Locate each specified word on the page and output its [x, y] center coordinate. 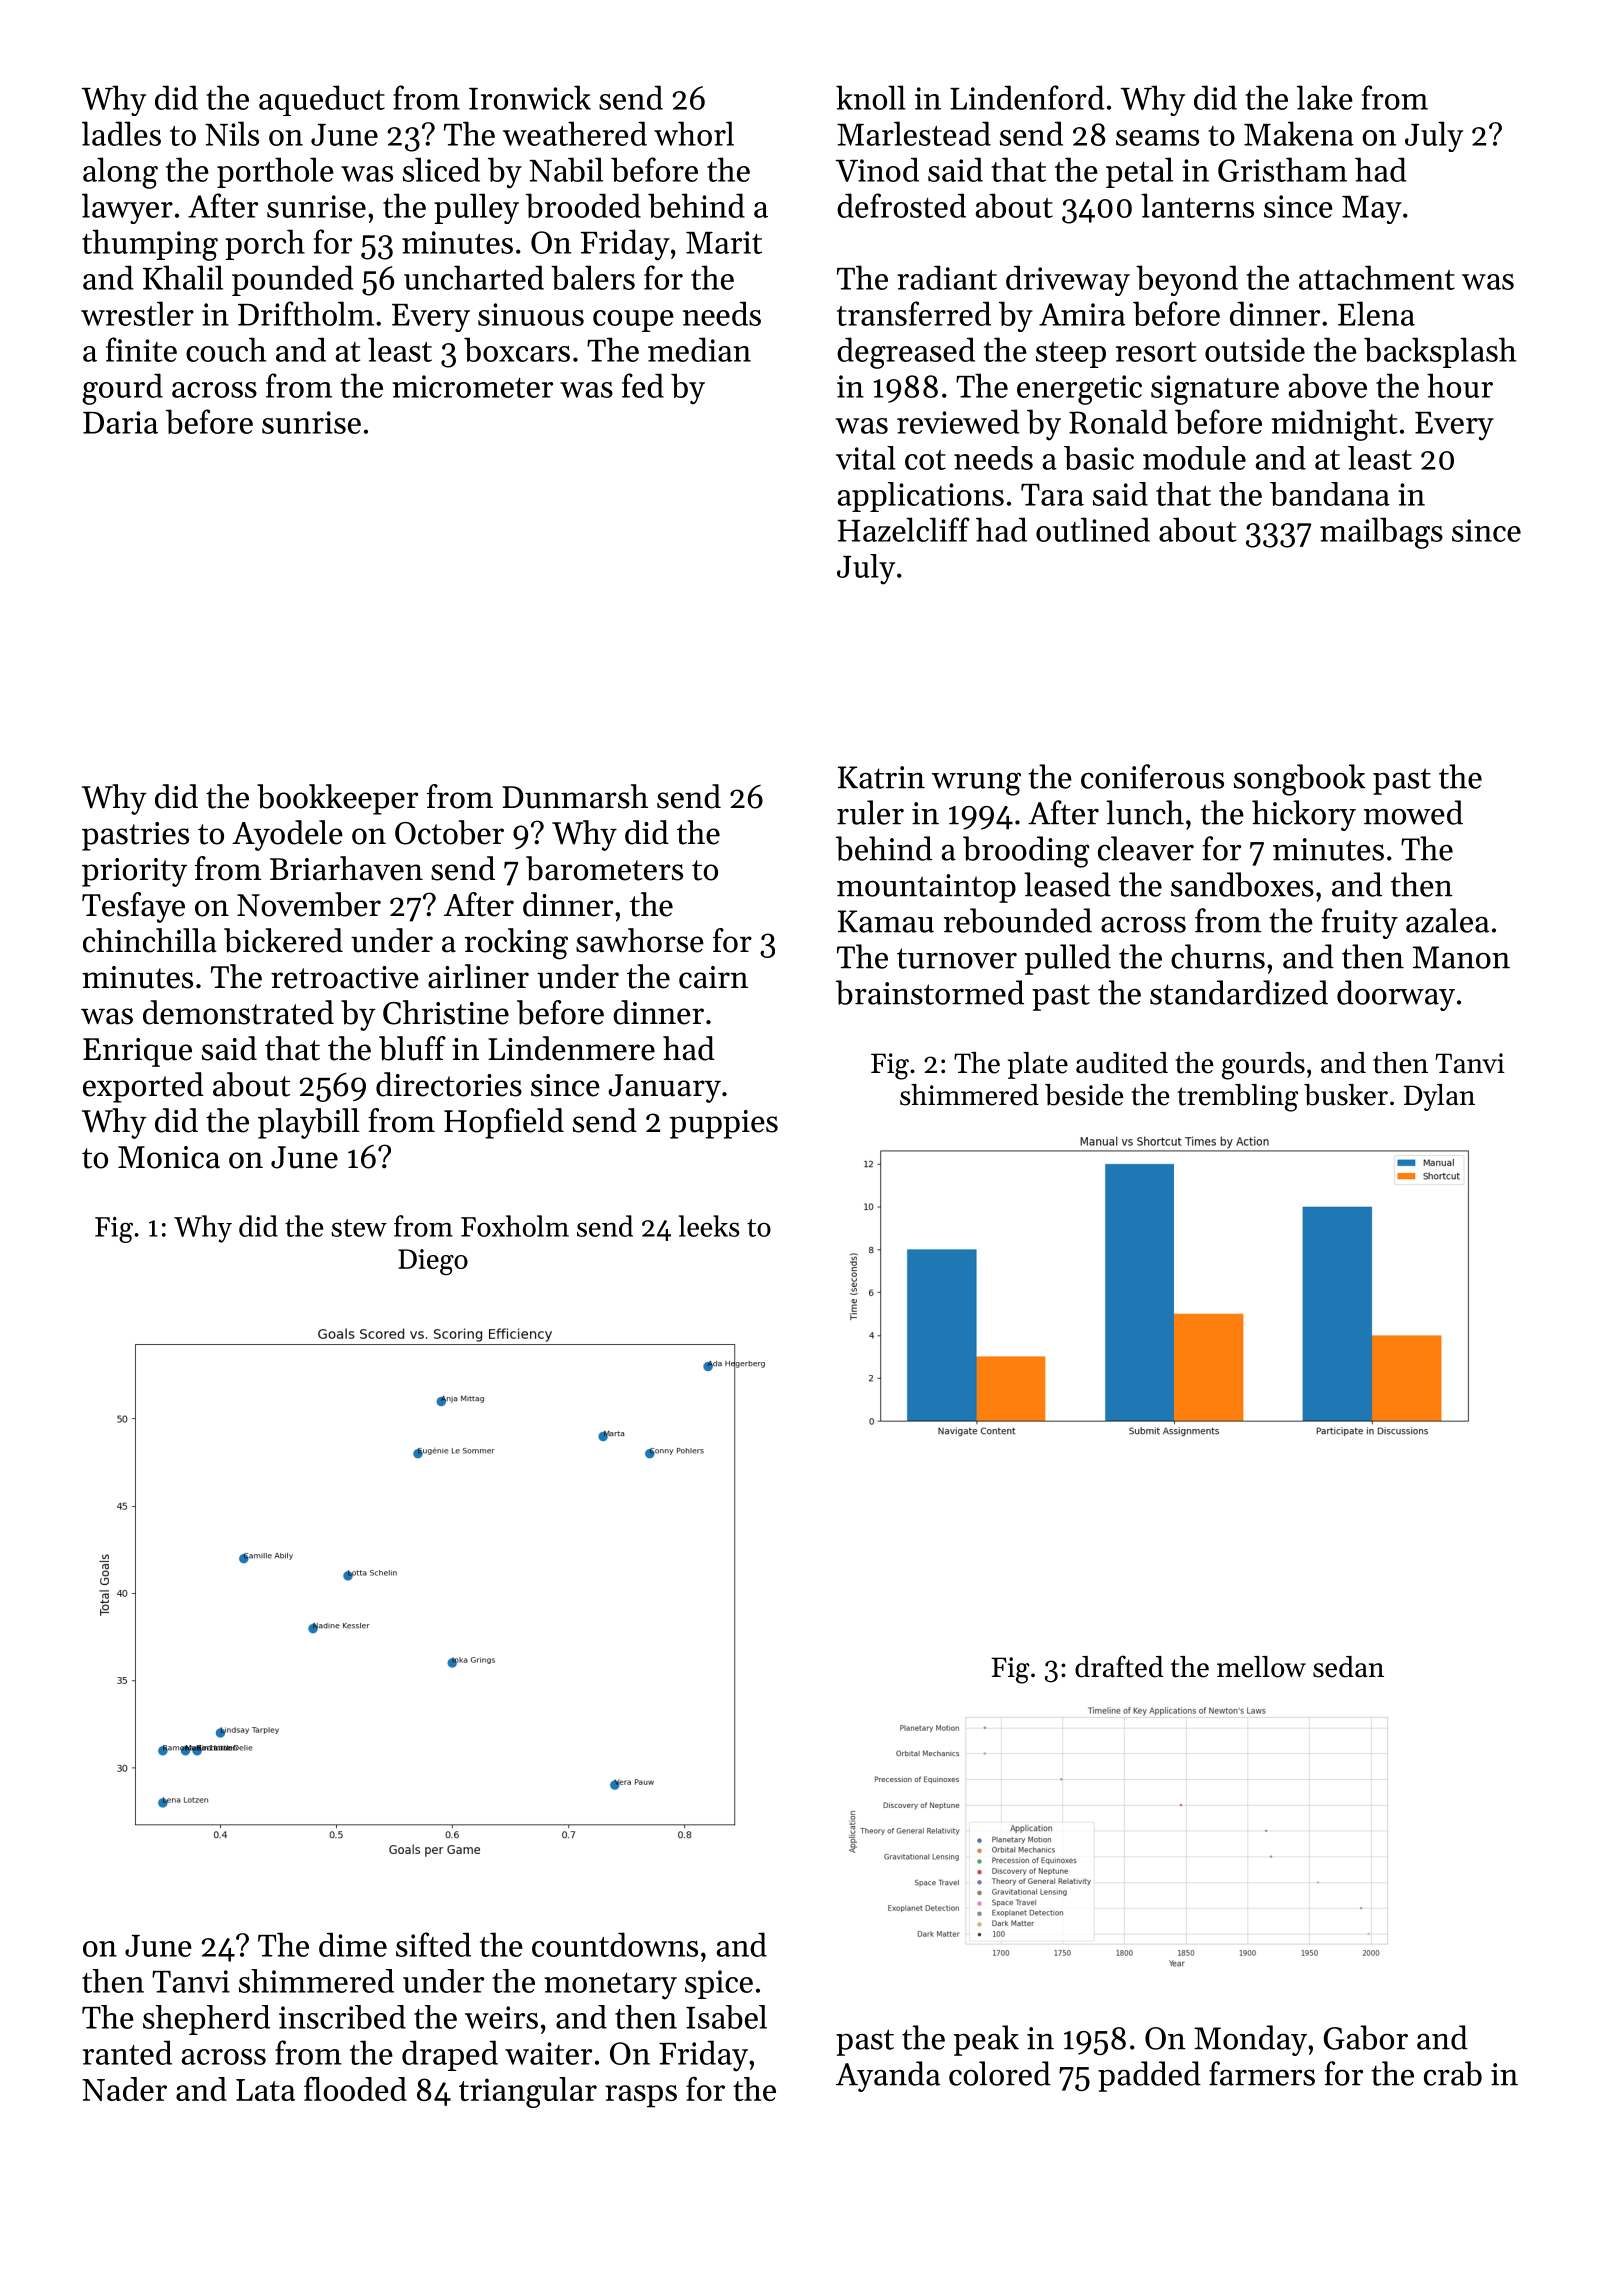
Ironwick [530, 97]
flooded [355, 2089]
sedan [1348, 1667]
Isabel [726, 2017]
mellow [1261, 1667]
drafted [1119, 1666]
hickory [1304, 815]
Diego [433, 1262]
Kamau [886, 921]
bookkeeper [337, 799]
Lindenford [1027, 97]
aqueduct [322, 100]
